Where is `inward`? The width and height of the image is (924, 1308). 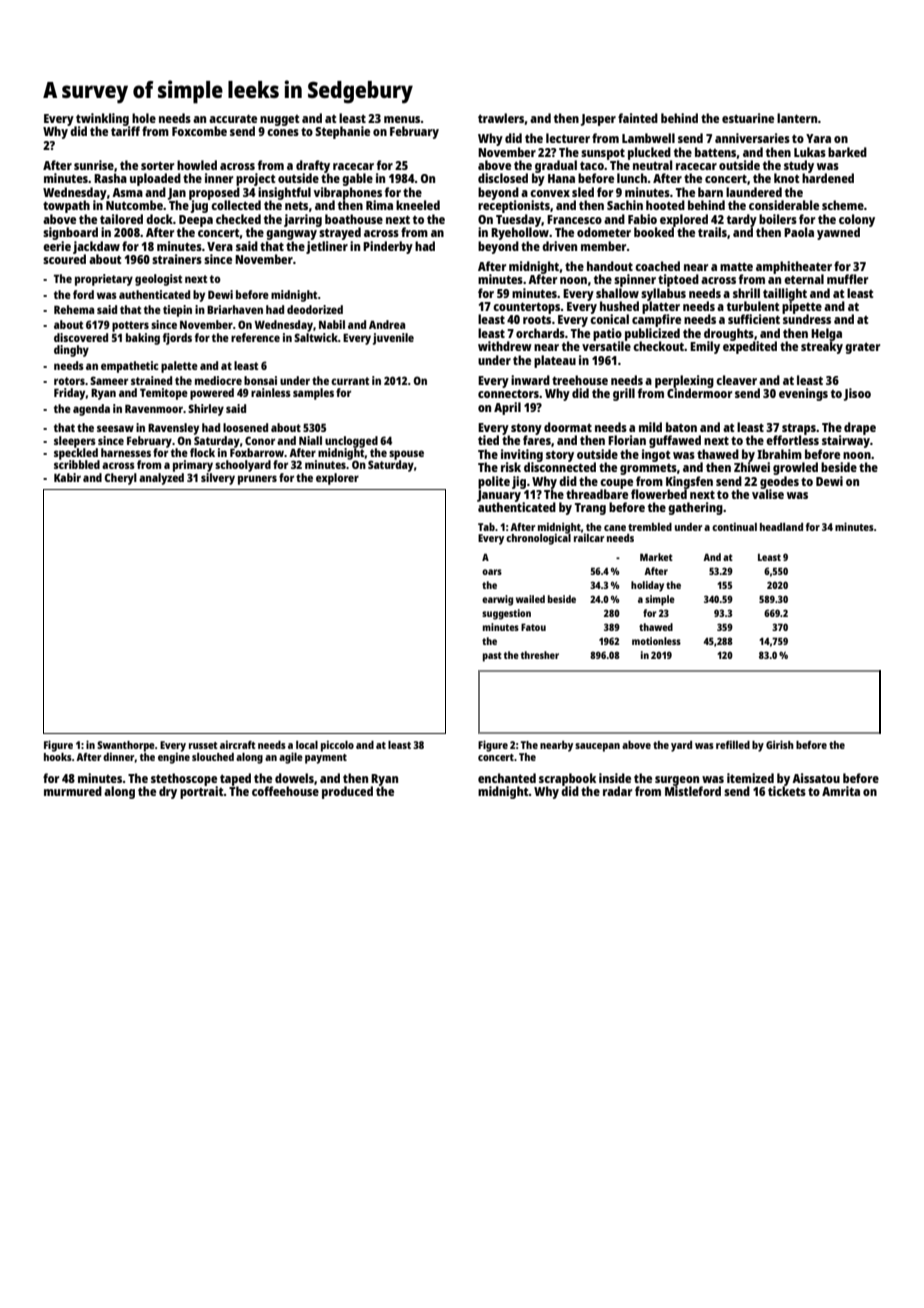 inward is located at coordinates (530, 380).
